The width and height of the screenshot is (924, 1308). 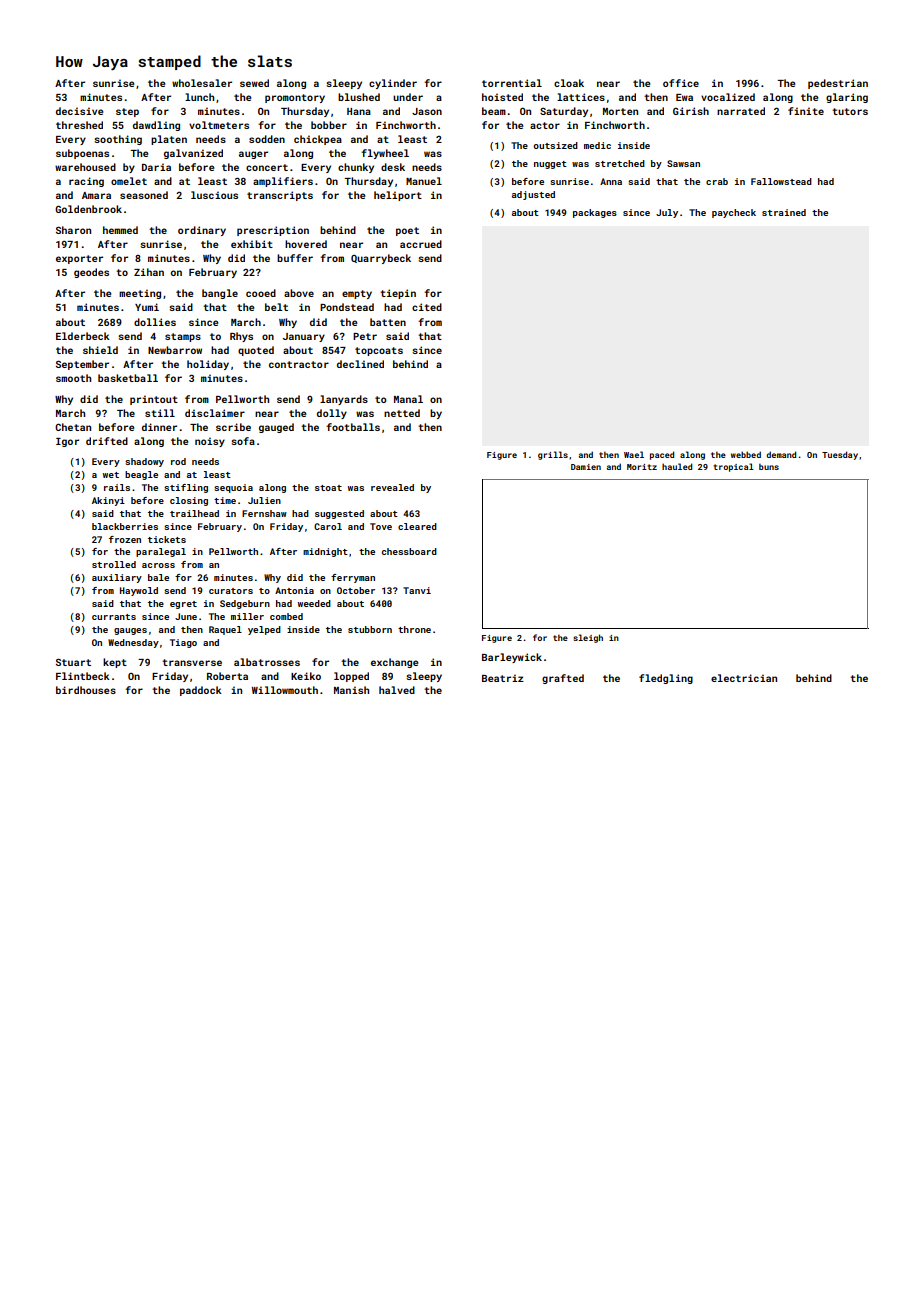 What do you see at coordinates (86, 690) in the screenshot?
I see `birdhouses` at bounding box center [86, 690].
